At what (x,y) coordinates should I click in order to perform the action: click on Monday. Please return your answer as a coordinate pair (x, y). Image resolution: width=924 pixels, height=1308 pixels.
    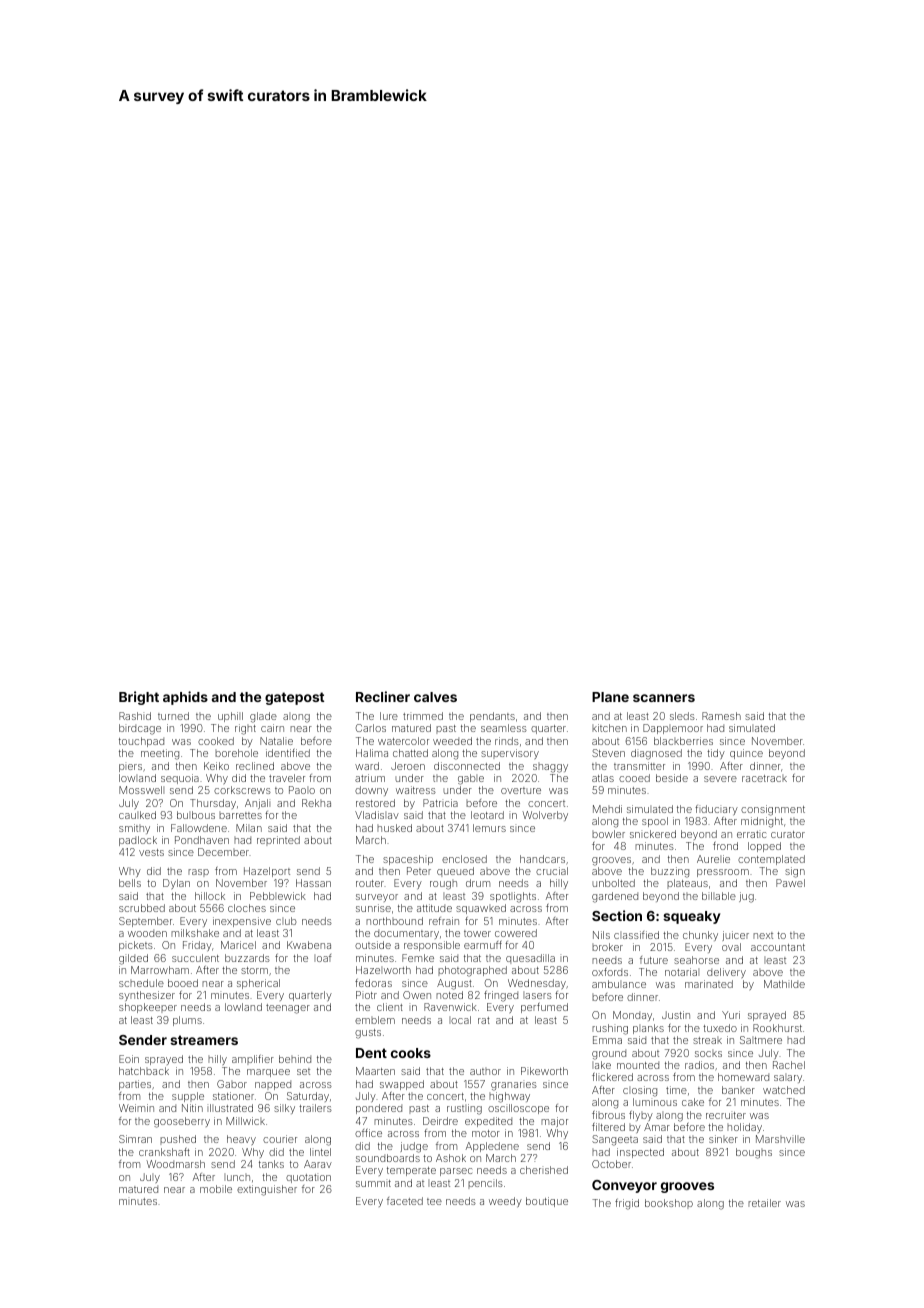
    Looking at the image, I should click on (632, 1016).
